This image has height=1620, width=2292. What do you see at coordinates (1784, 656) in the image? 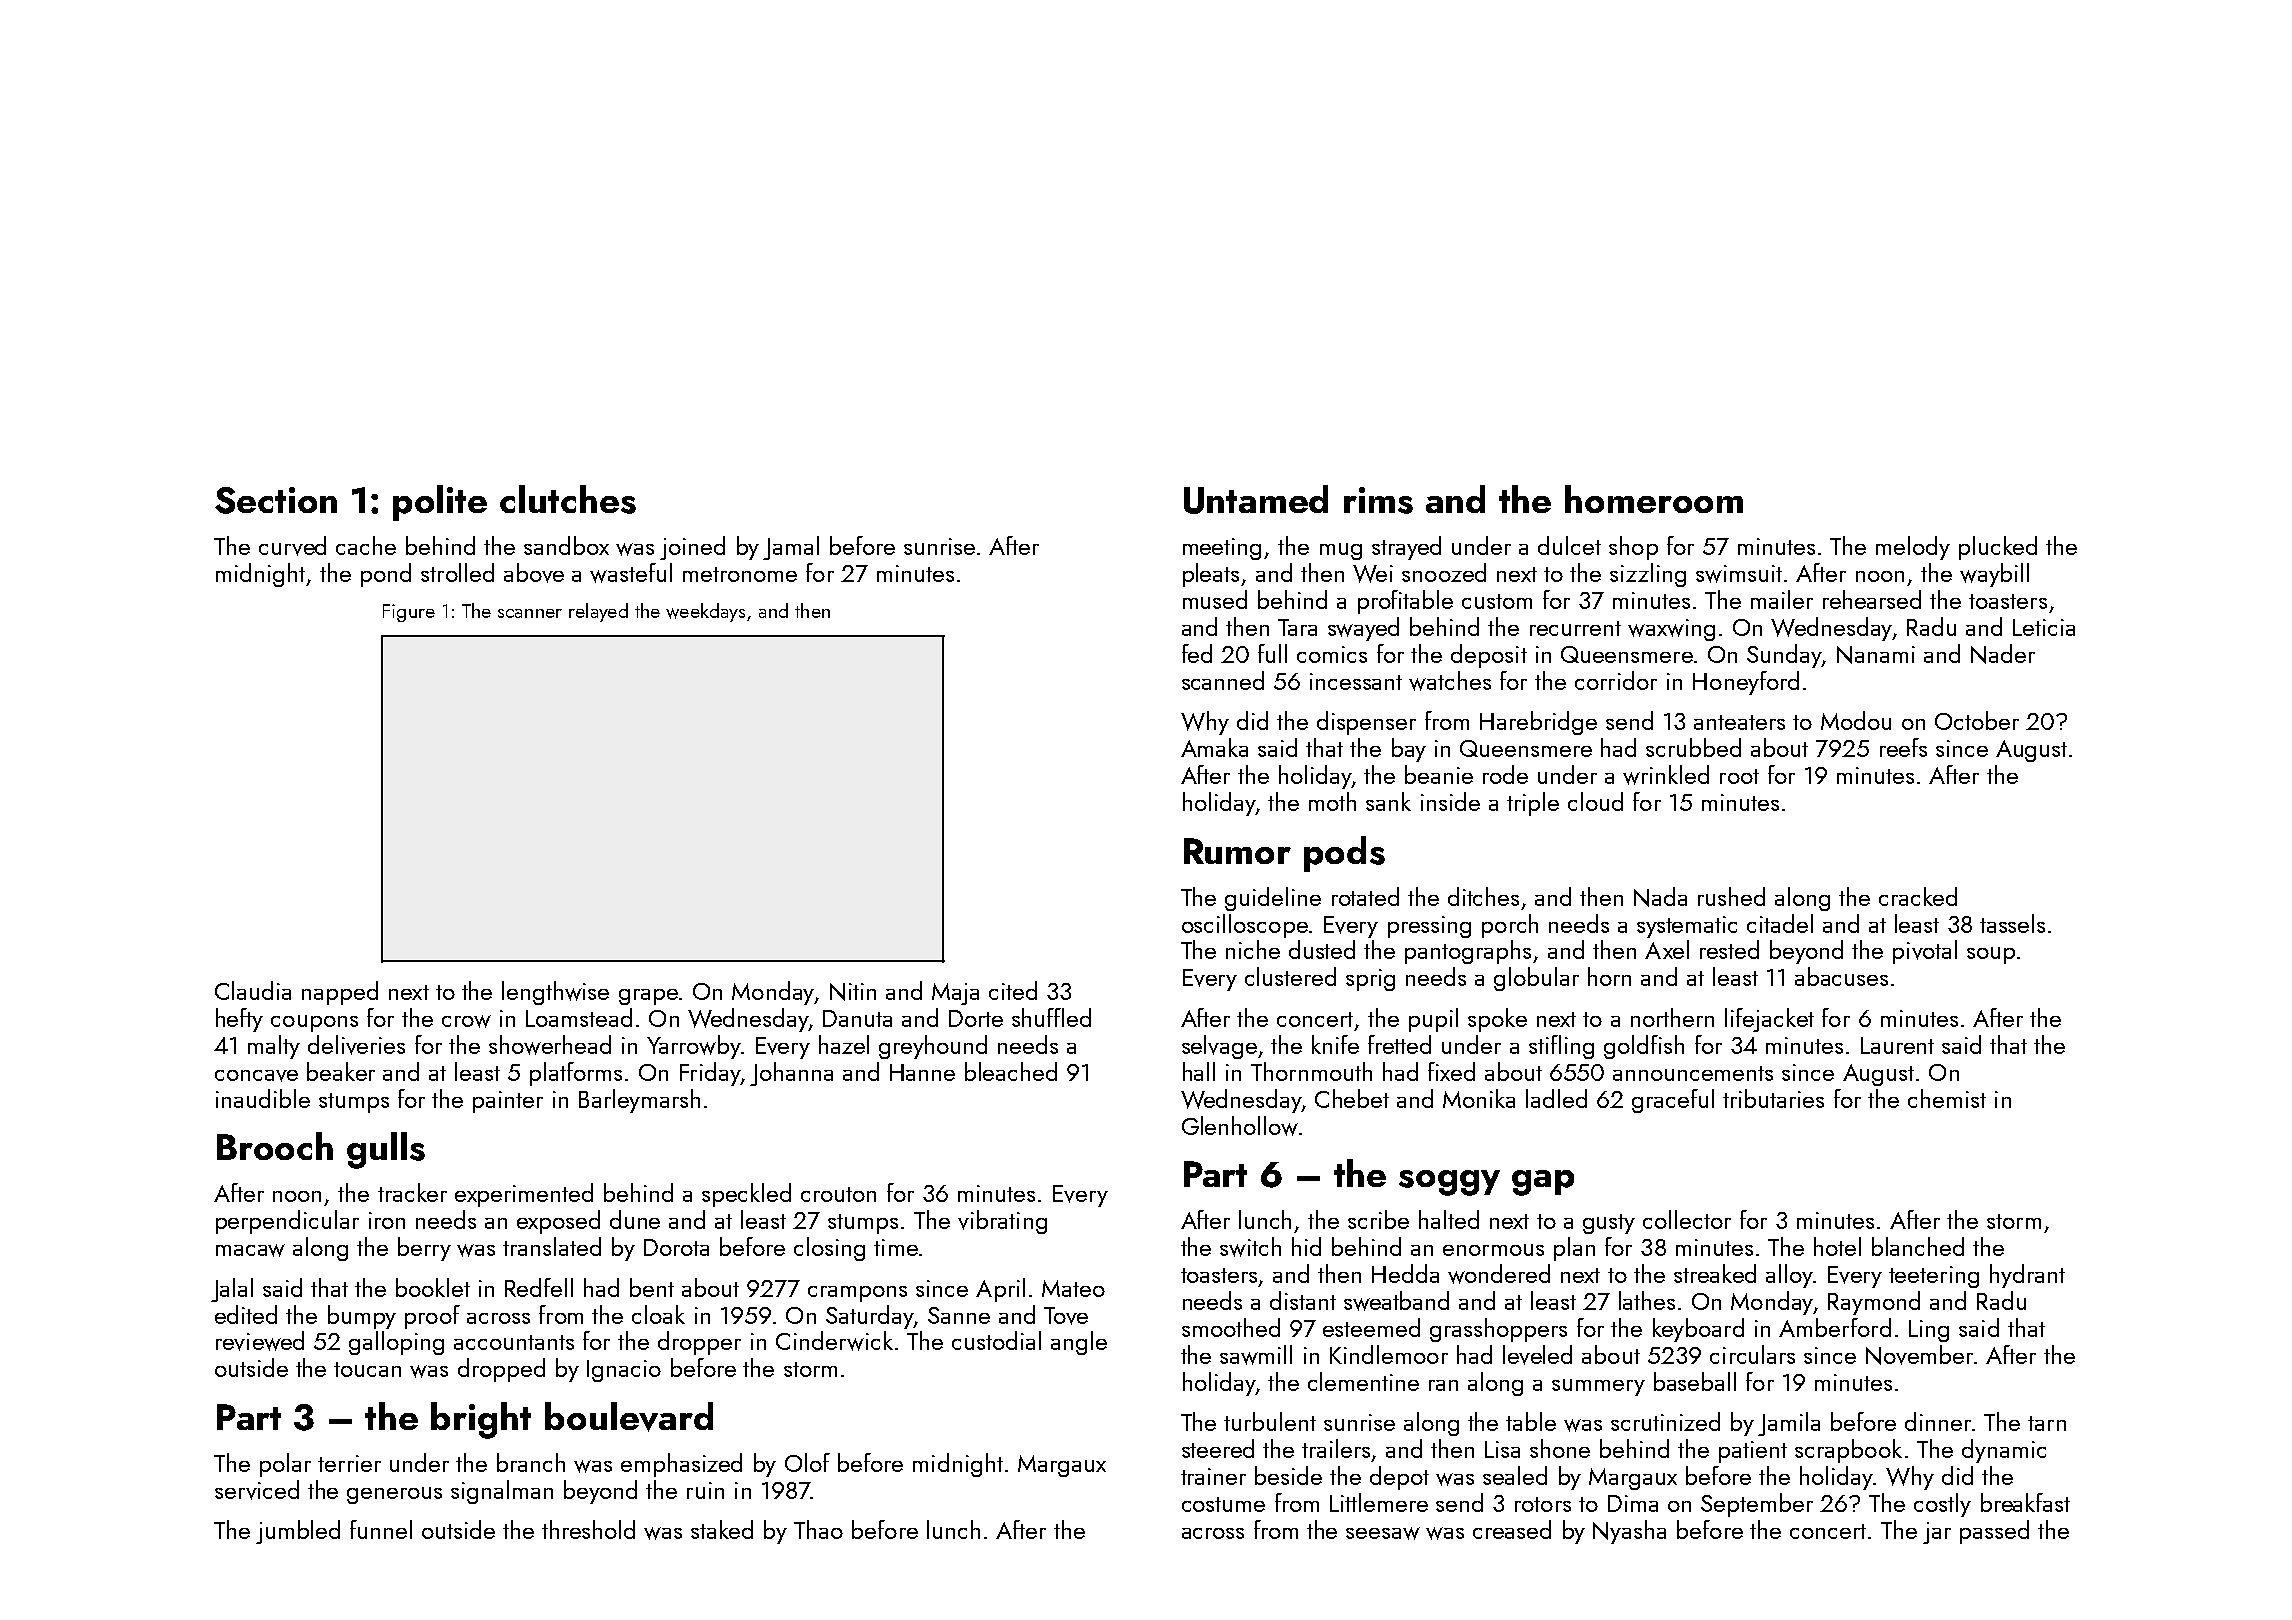
I see `Sunday` at bounding box center [1784, 656].
